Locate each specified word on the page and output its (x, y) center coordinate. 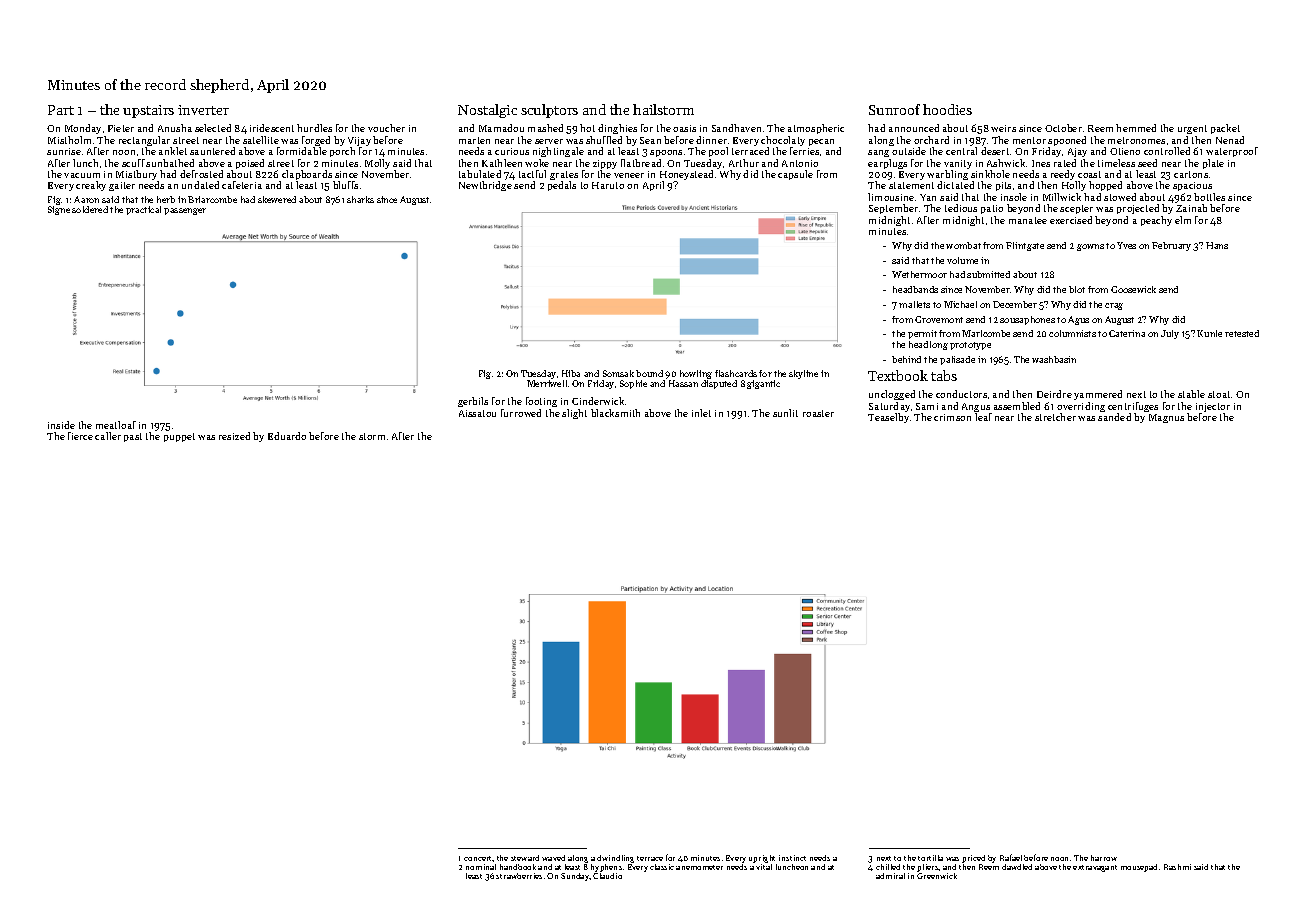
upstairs (148, 111)
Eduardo (287, 436)
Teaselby (888, 418)
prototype (970, 346)
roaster (818, 413)
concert (478, 858)
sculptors (549, 111)
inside (61, 425)
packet (1225, 129)
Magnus (1166, 418)
